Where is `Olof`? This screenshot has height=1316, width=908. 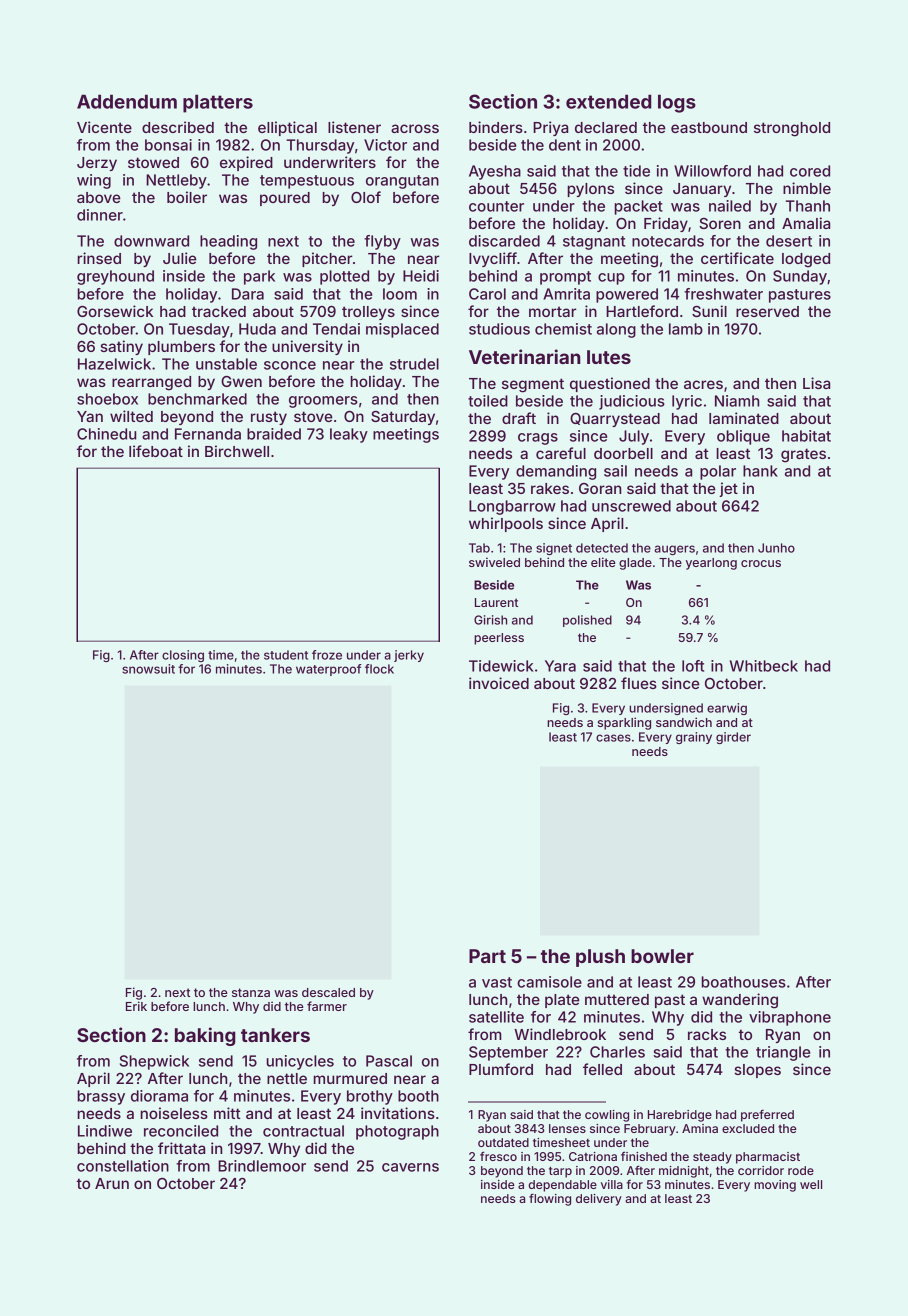 Olof is located at coordinates (366, 197).
